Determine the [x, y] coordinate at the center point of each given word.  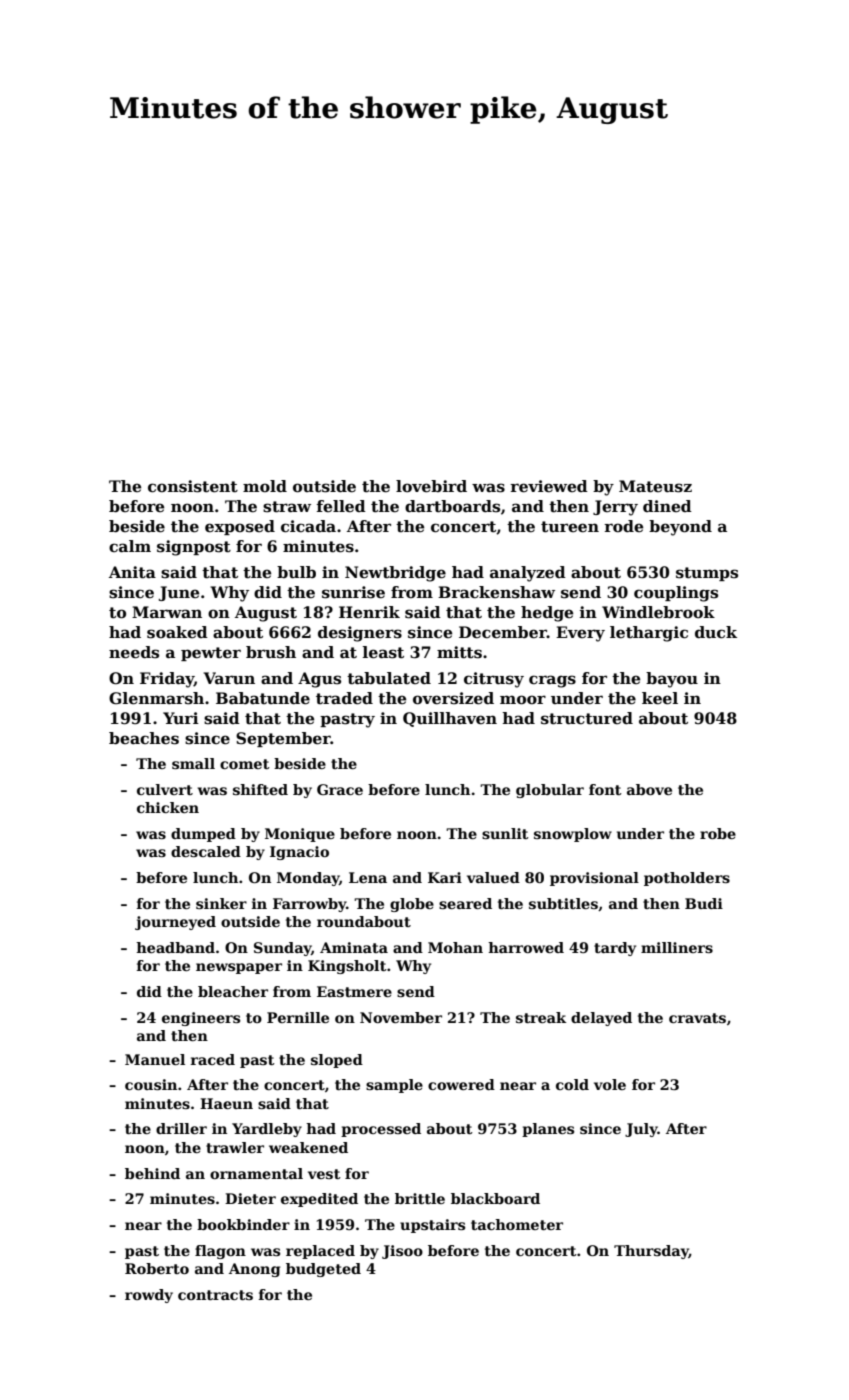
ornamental [256, 1173]
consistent [193, 486]
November [401, 1017]
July [641, 1130]
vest [324, 1174]
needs [134, 652]
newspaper [239, 968]
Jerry [615, 508]
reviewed [549, 486]
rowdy [149, 1296]
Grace [340, 789]
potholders [687, 879]
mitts [459, 652]
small [193, 763]
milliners [677, 947]
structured [587, 718]
